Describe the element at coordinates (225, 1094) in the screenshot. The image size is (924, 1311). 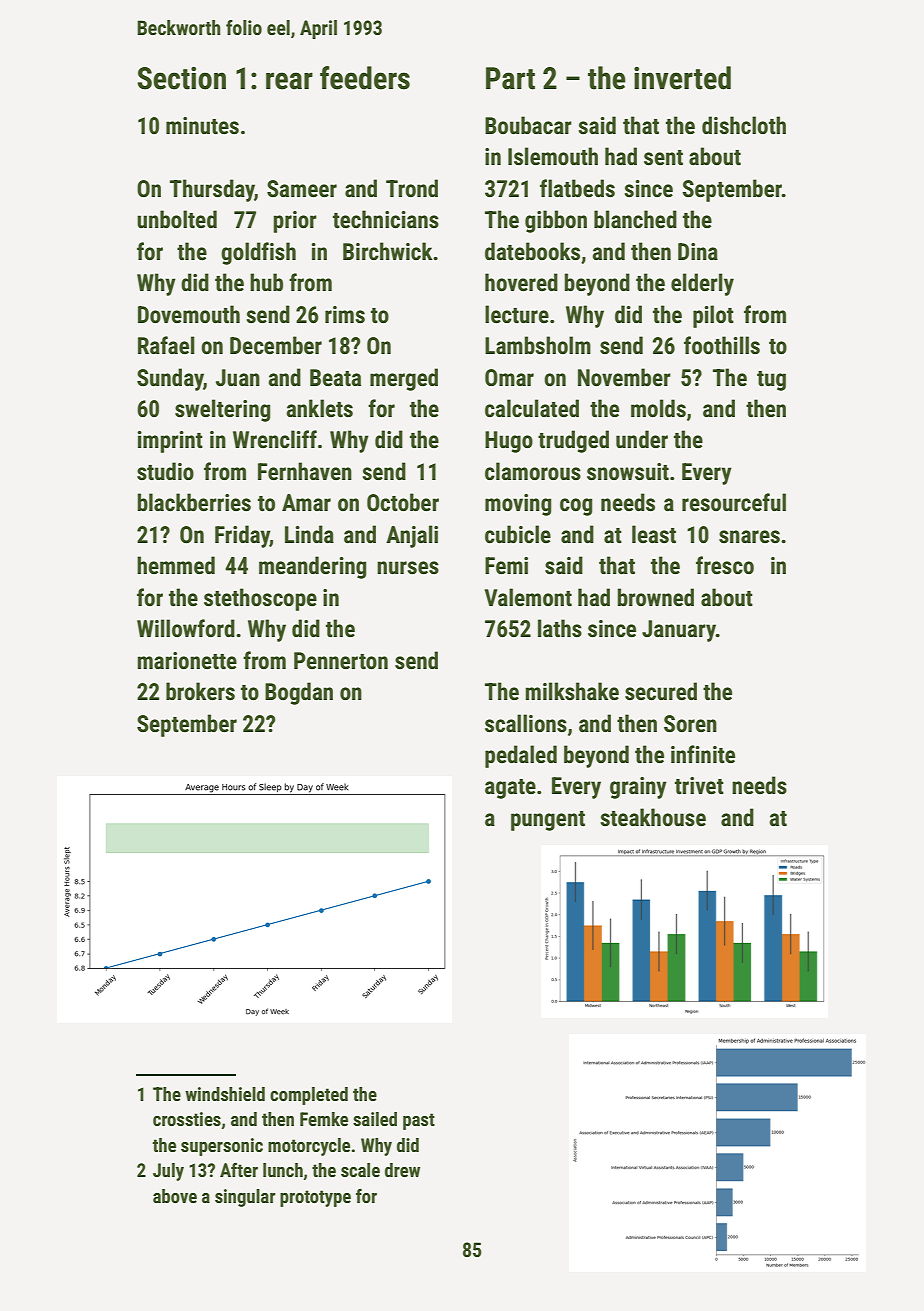
I see `windshield` at that location.
